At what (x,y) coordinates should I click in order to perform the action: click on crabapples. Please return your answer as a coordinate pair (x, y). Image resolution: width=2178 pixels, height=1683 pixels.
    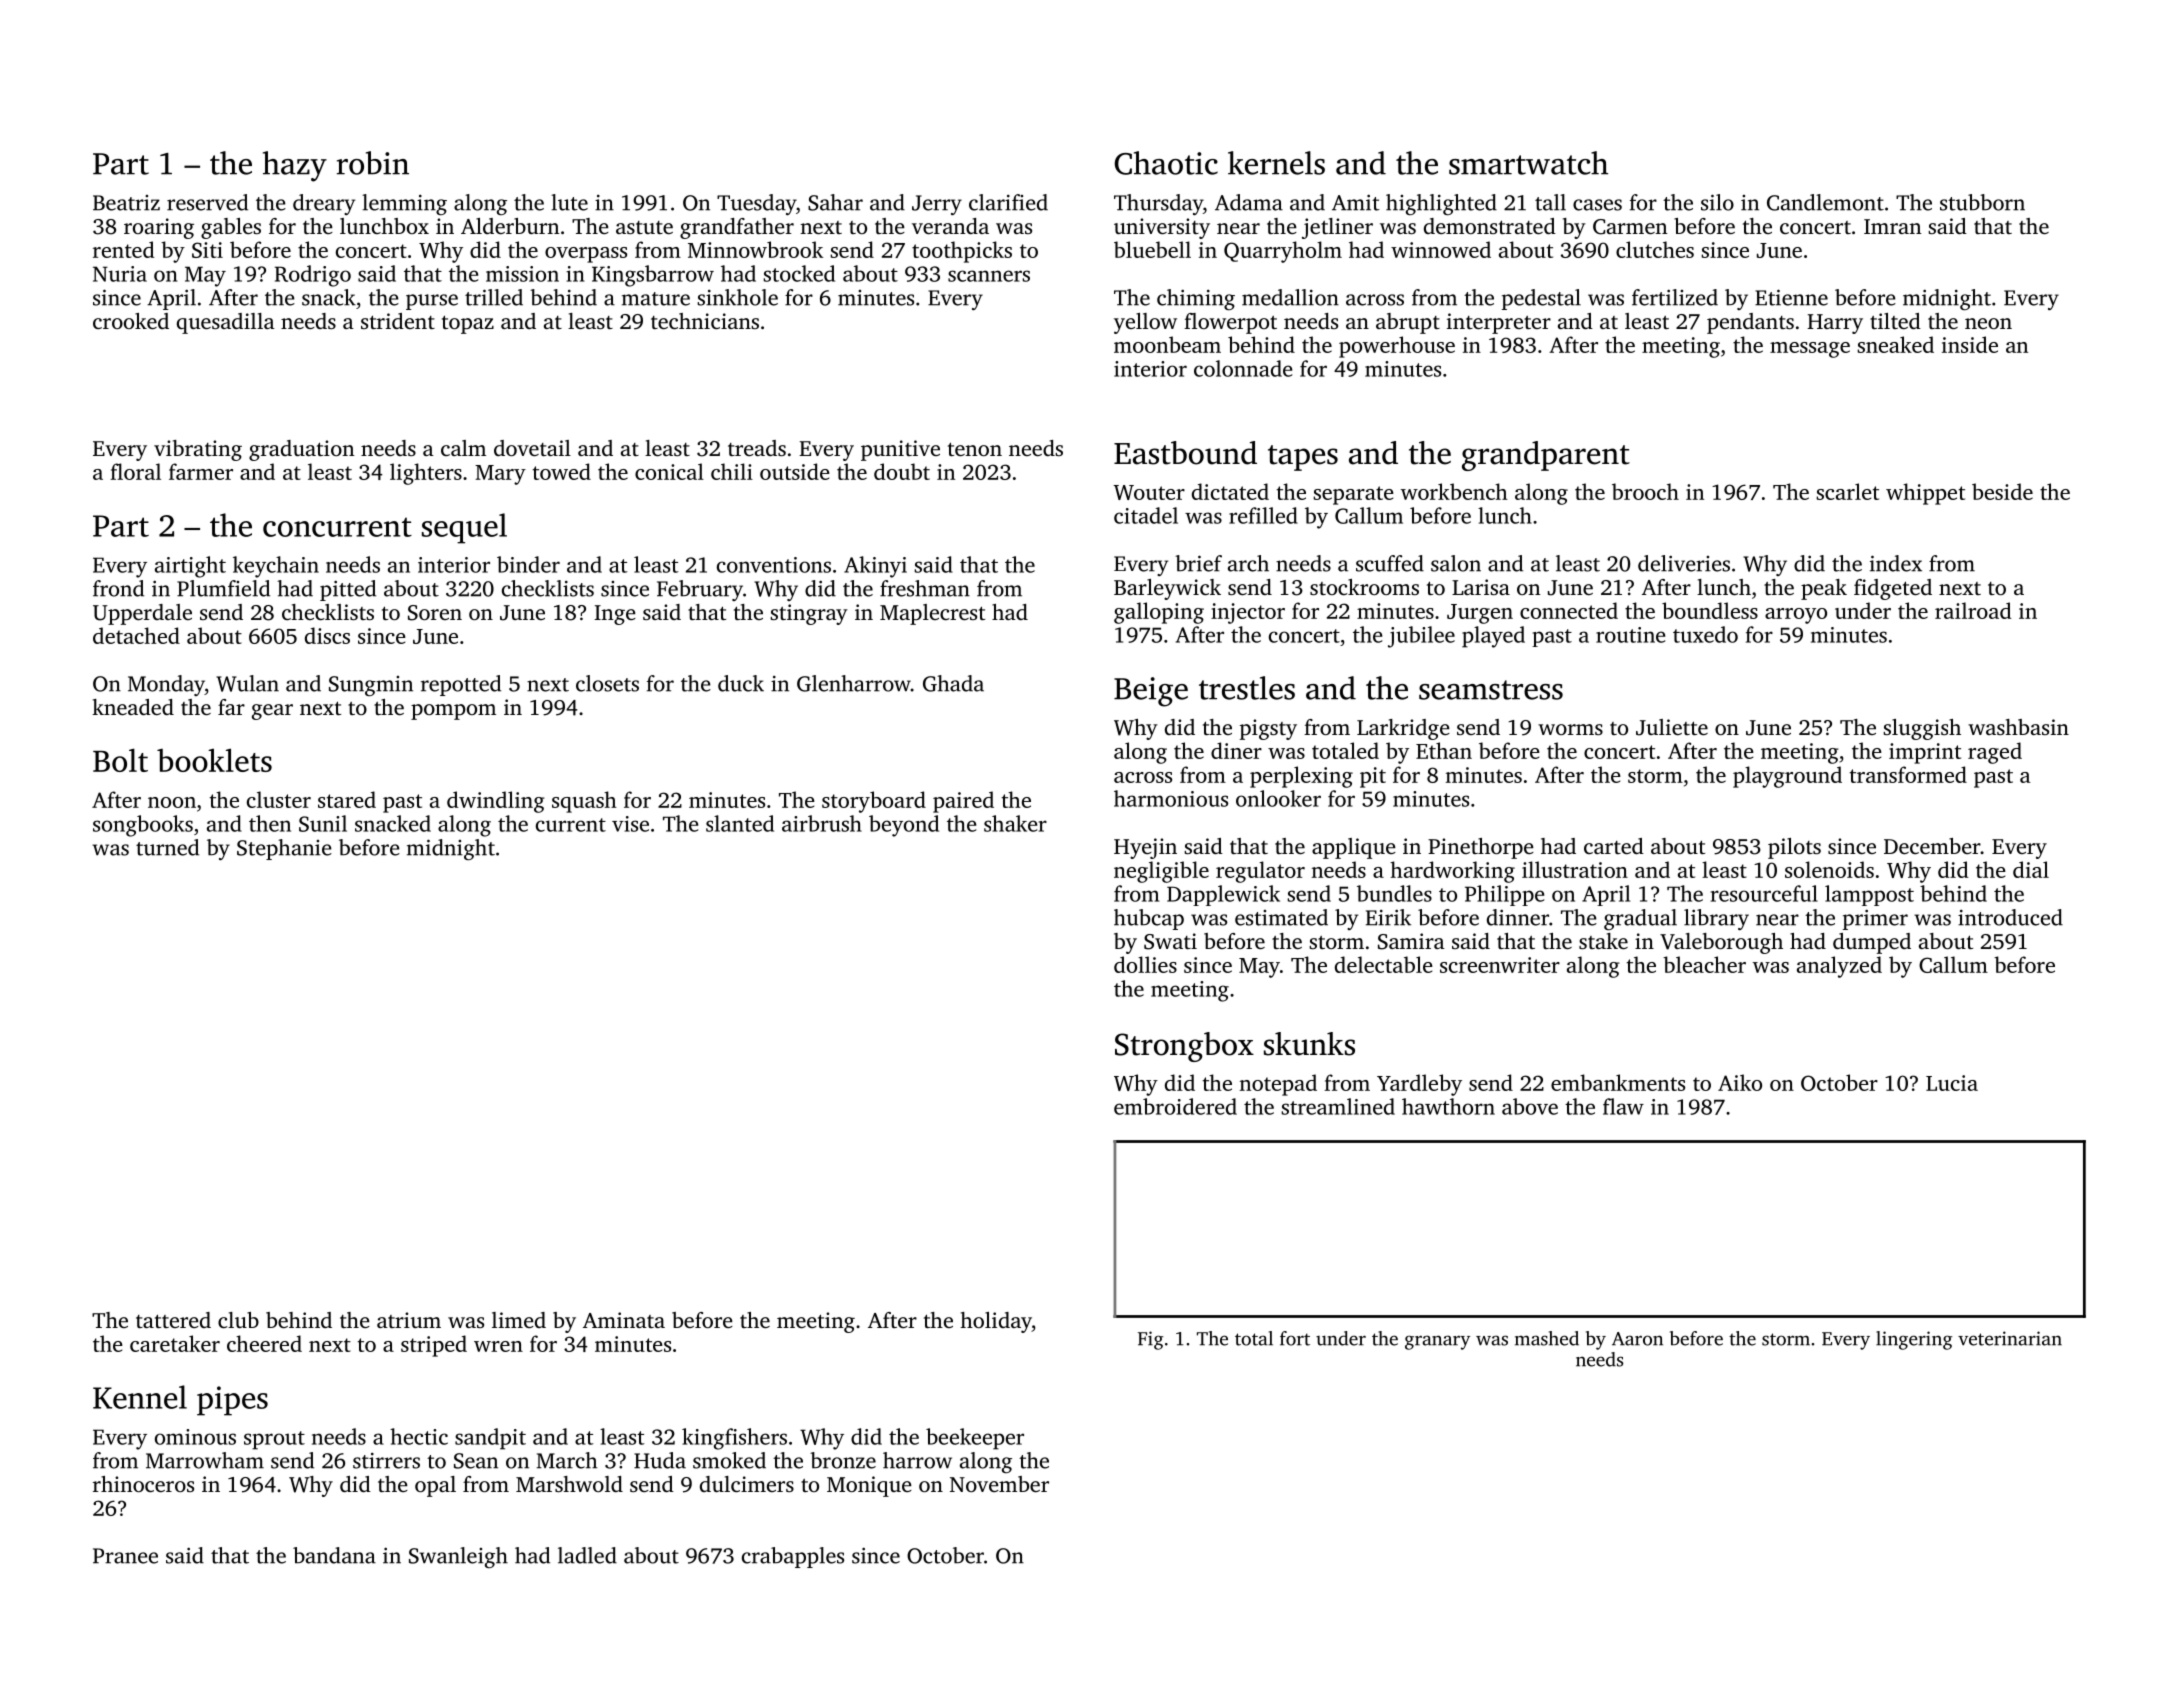
    Looking at the image, I should click on (793, 1557).
